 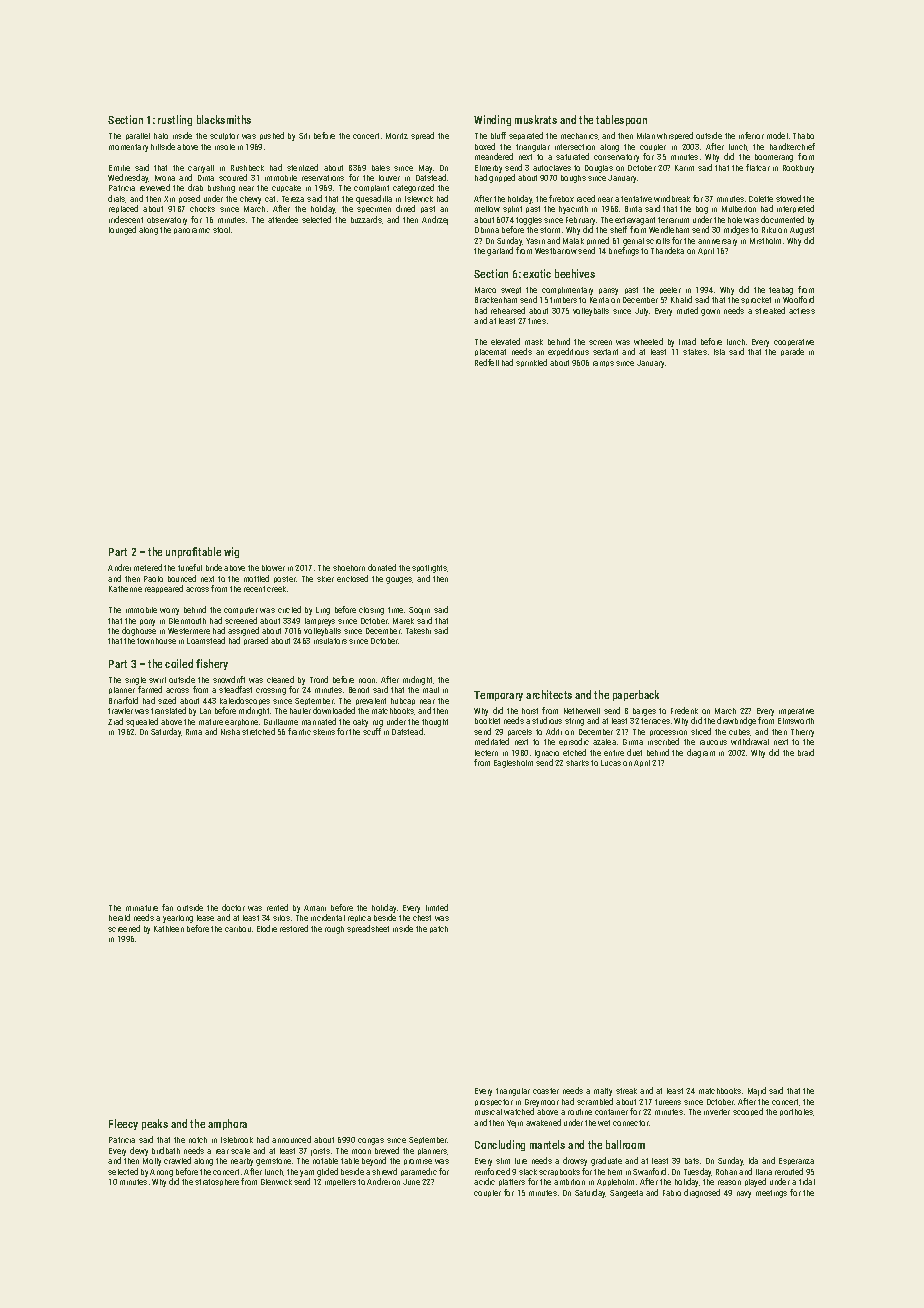 What do you see at coordinates (299, 731) in the screenshot?
I see `frantic` at bounding box center [299, 731].
